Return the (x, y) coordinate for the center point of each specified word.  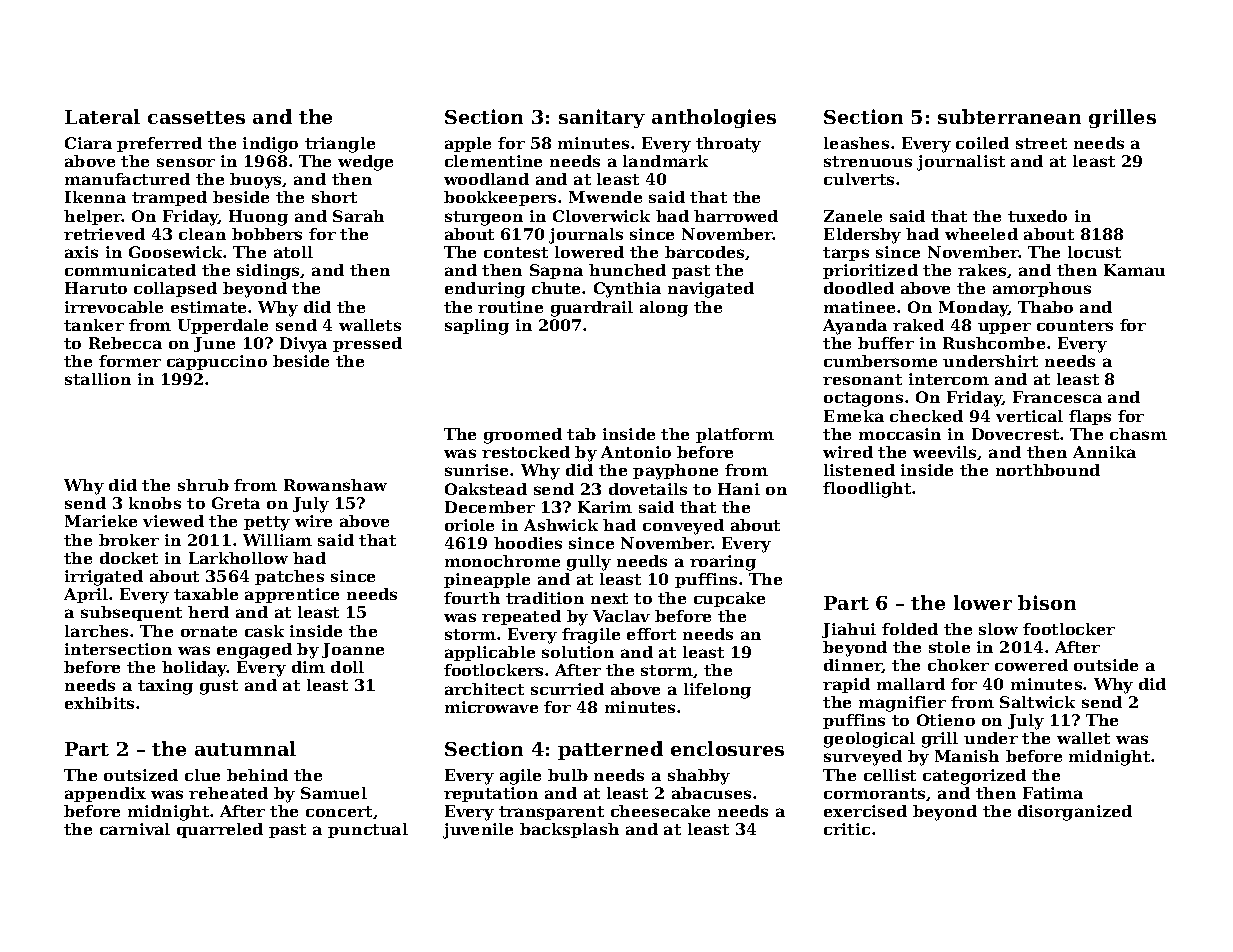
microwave (491, 707)
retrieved (104, 234)
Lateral (102, 116)
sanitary (602, 118)
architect (484, 689)
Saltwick (1037, 702)
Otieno (946, 720)
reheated (228, 793)
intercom (949, 379)
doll (347, 667)
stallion (98, 379)
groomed (523, 436)
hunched (627, 270)
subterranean (1009, 116)
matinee (859, 307)
